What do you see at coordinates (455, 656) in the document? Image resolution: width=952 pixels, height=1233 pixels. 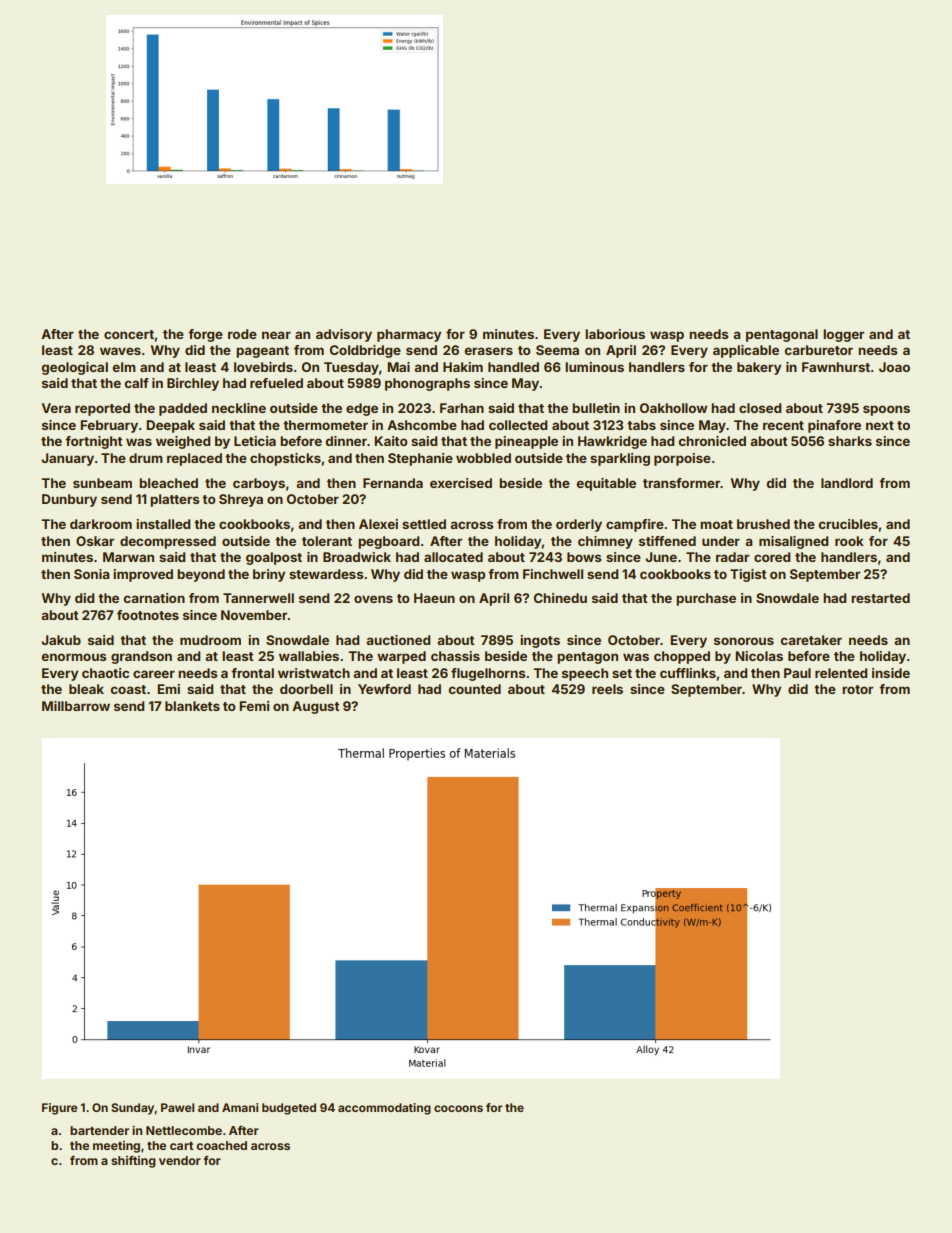 I see `chassis` at bounding box center [455, 656].
